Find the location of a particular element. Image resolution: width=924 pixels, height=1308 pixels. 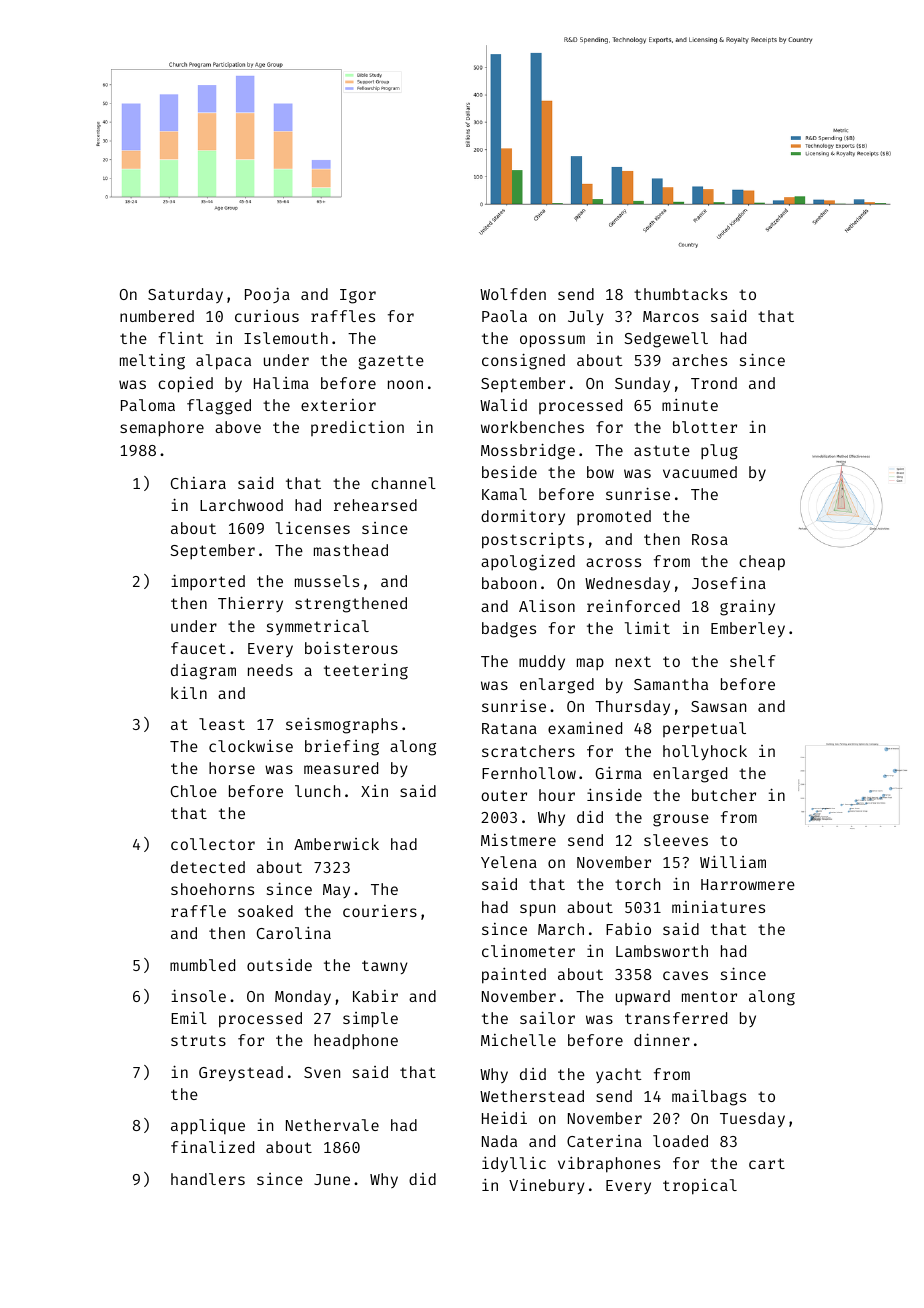

Walid is located at coordinates (503, 405).
